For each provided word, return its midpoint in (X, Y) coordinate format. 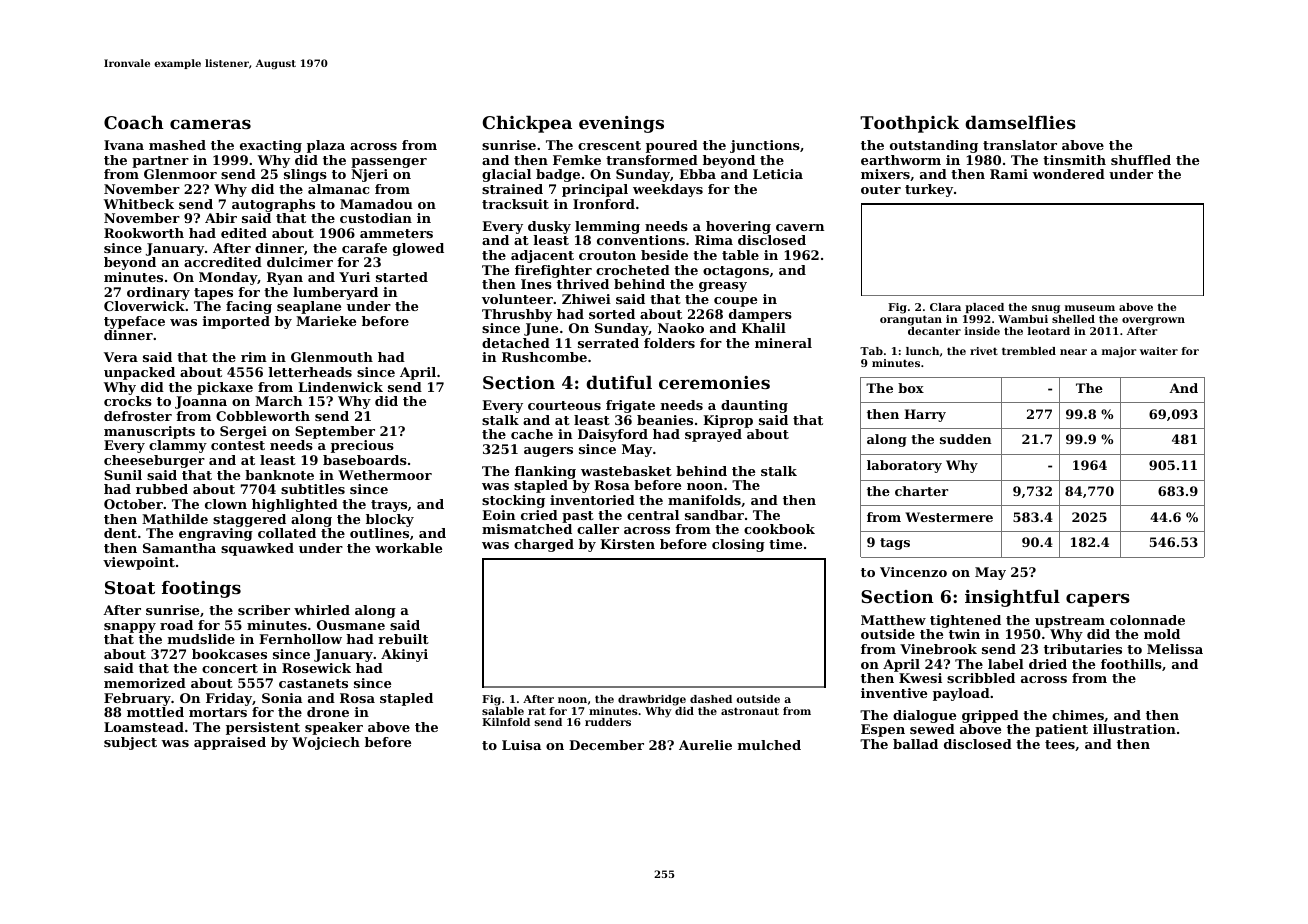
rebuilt (403, 639)
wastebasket (626, 471)
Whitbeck (139, 204)
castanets (313, 683)
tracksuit (515, 204)
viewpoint (139, 563)
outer (881, 189)
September (335, 432)
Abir (221, 218)
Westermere (949, 517)
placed (984, 308)
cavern (800, 227)
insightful (1012, 598)
